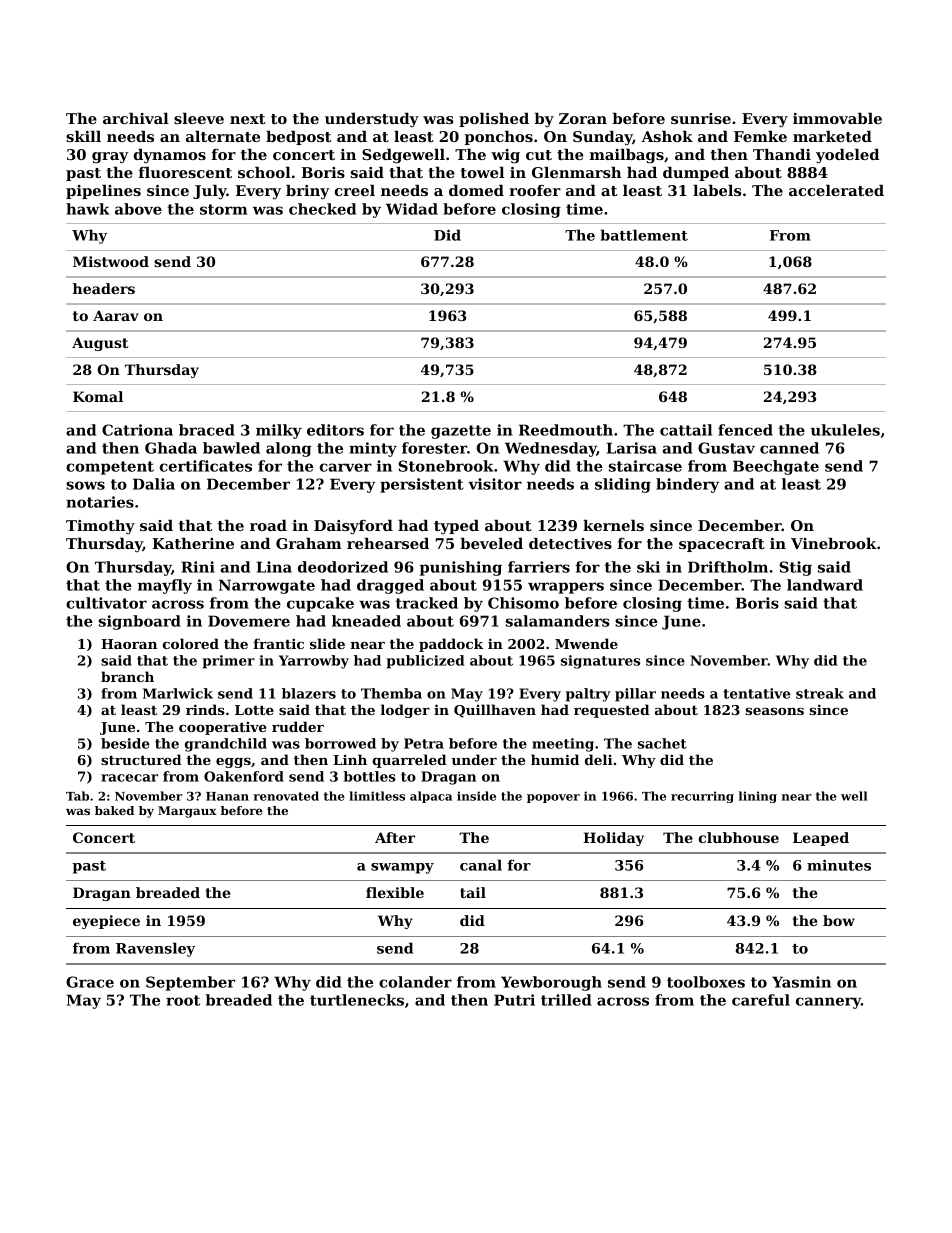  What do you see at coordinates (248, 119) in the document?
I see `next` at bounding box center [248, 119].
